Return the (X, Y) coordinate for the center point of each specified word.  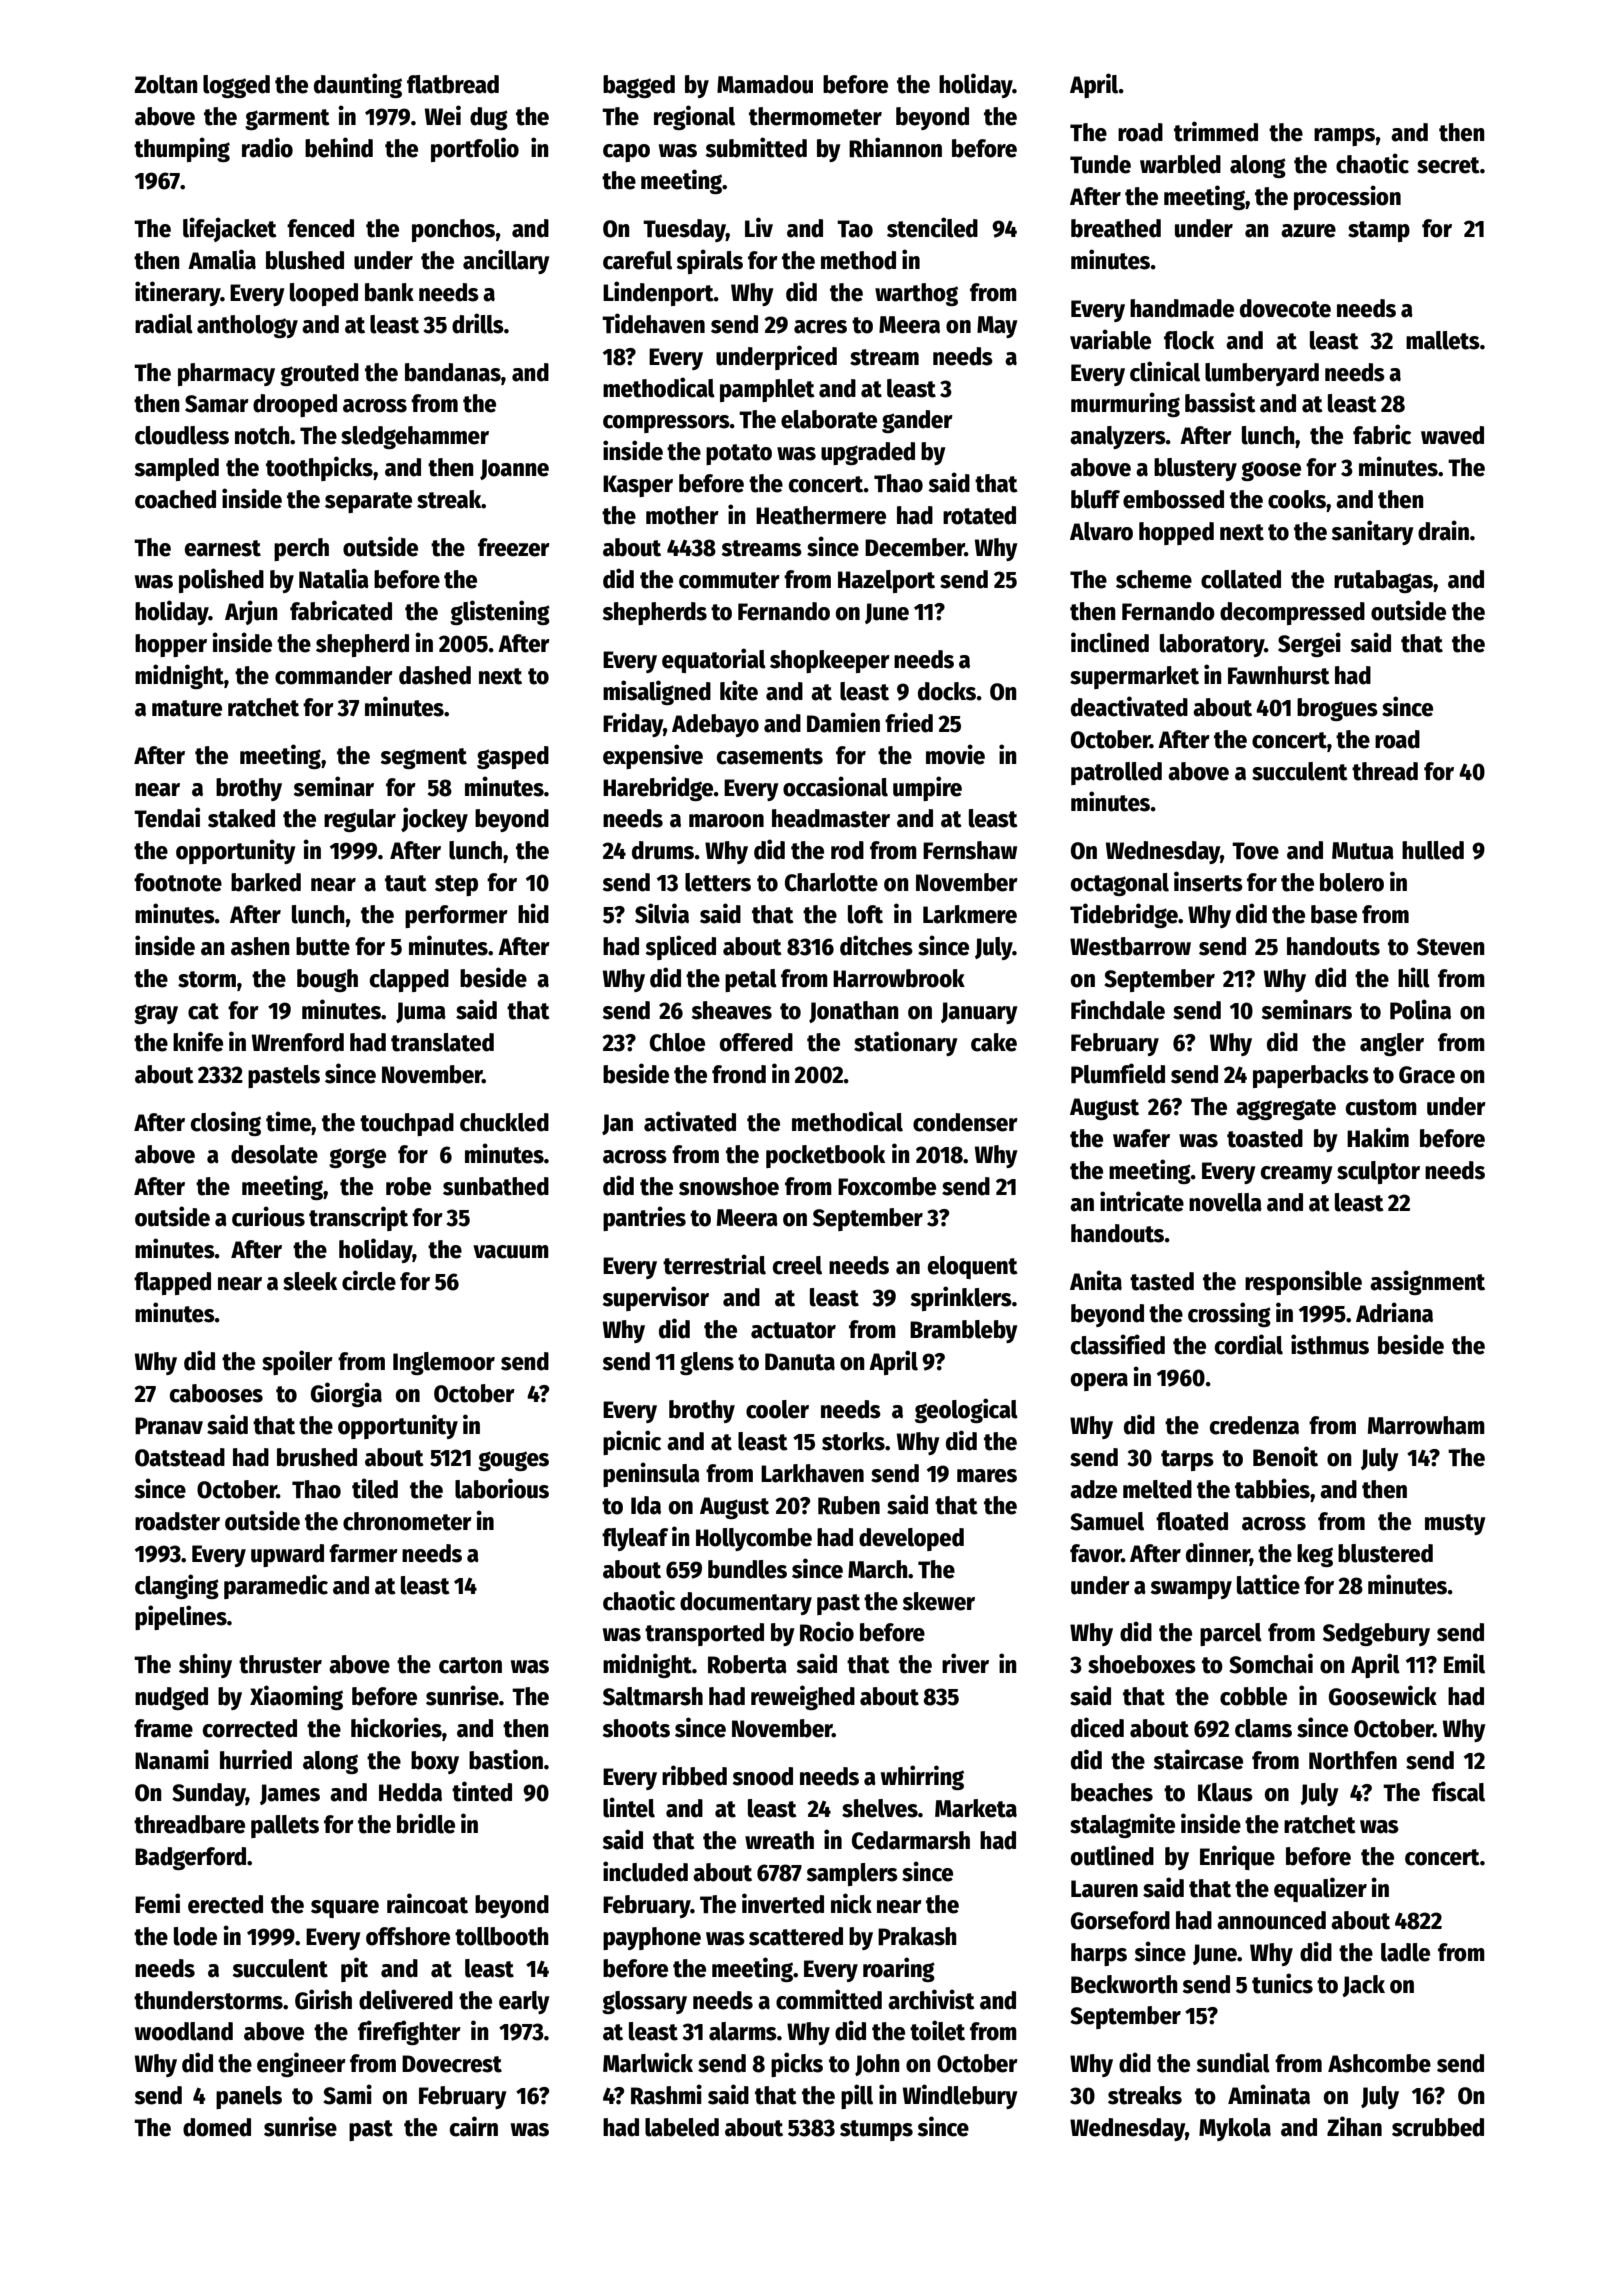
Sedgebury (1376, 1634)
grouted (319, 374)
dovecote (1285, 308)
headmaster (831, 818)
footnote (178, 882)
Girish (323, 1999)
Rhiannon (895, 147)
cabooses (216, 1393)
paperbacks (1311, 1076)
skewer (938, 1601)
